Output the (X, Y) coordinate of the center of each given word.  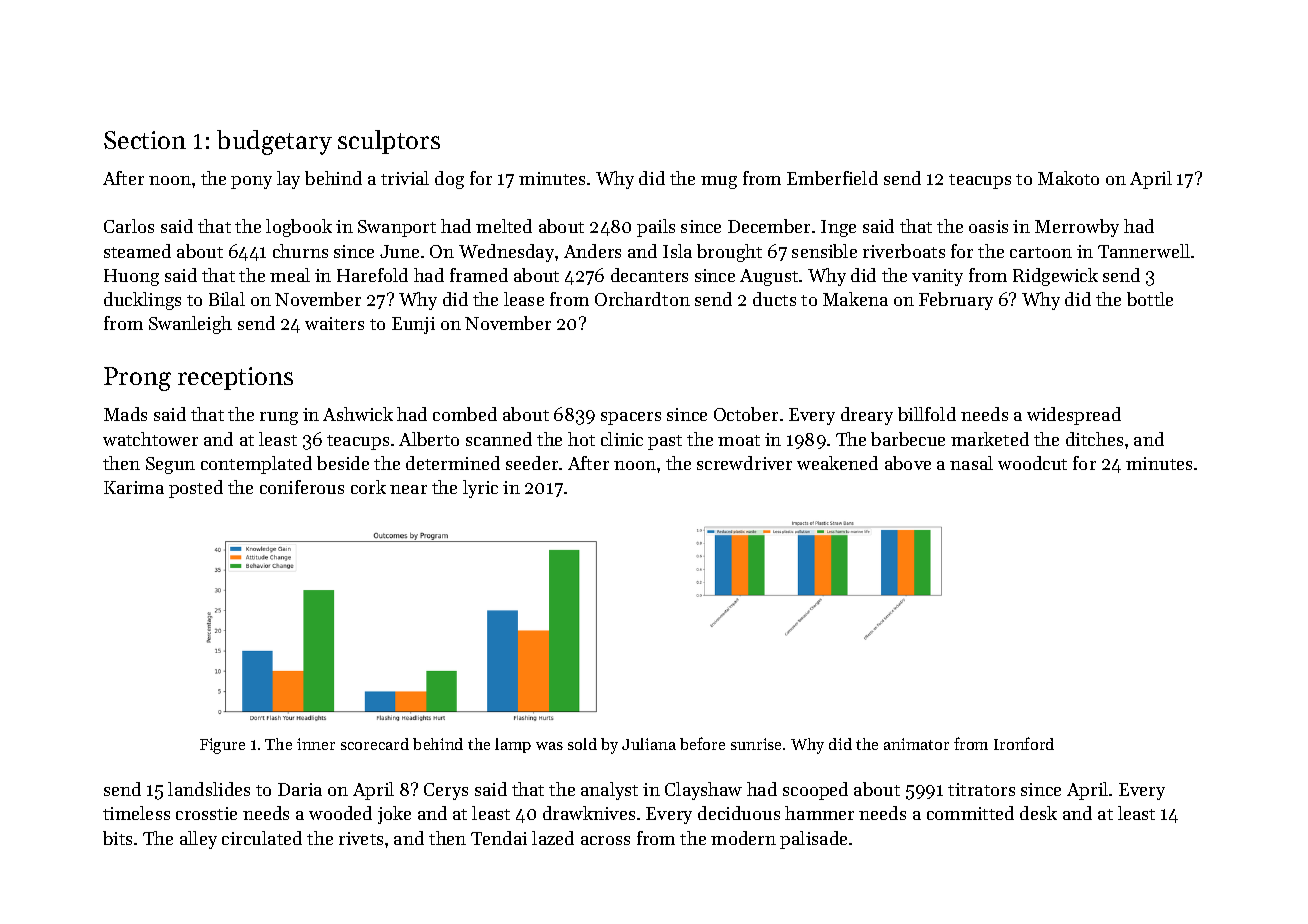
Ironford (1024, 743)
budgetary (274, 142)
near (408, 489)
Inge (838, 228)
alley (198, 840)
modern (743, 838)
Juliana (649, 744)
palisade (813, 840)
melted (504, 226)
